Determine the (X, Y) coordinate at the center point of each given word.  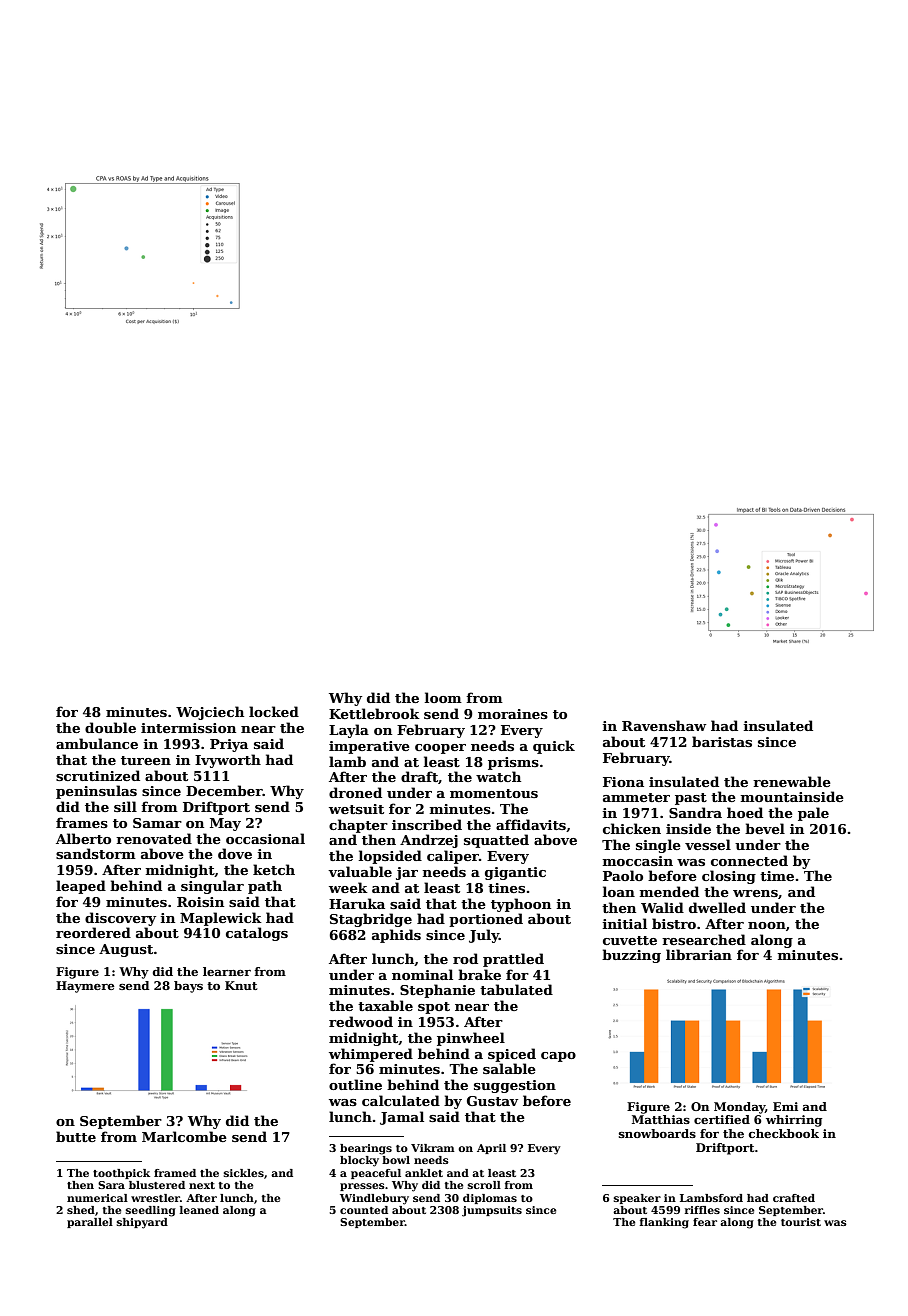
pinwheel (471, 1039)
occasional (265, 838)
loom (443, 697)
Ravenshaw (664, 725)
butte (76, 1136)
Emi (785, 1106)
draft (419, 776)
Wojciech (210, 713)
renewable (792, 781)
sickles (244, 1173)
